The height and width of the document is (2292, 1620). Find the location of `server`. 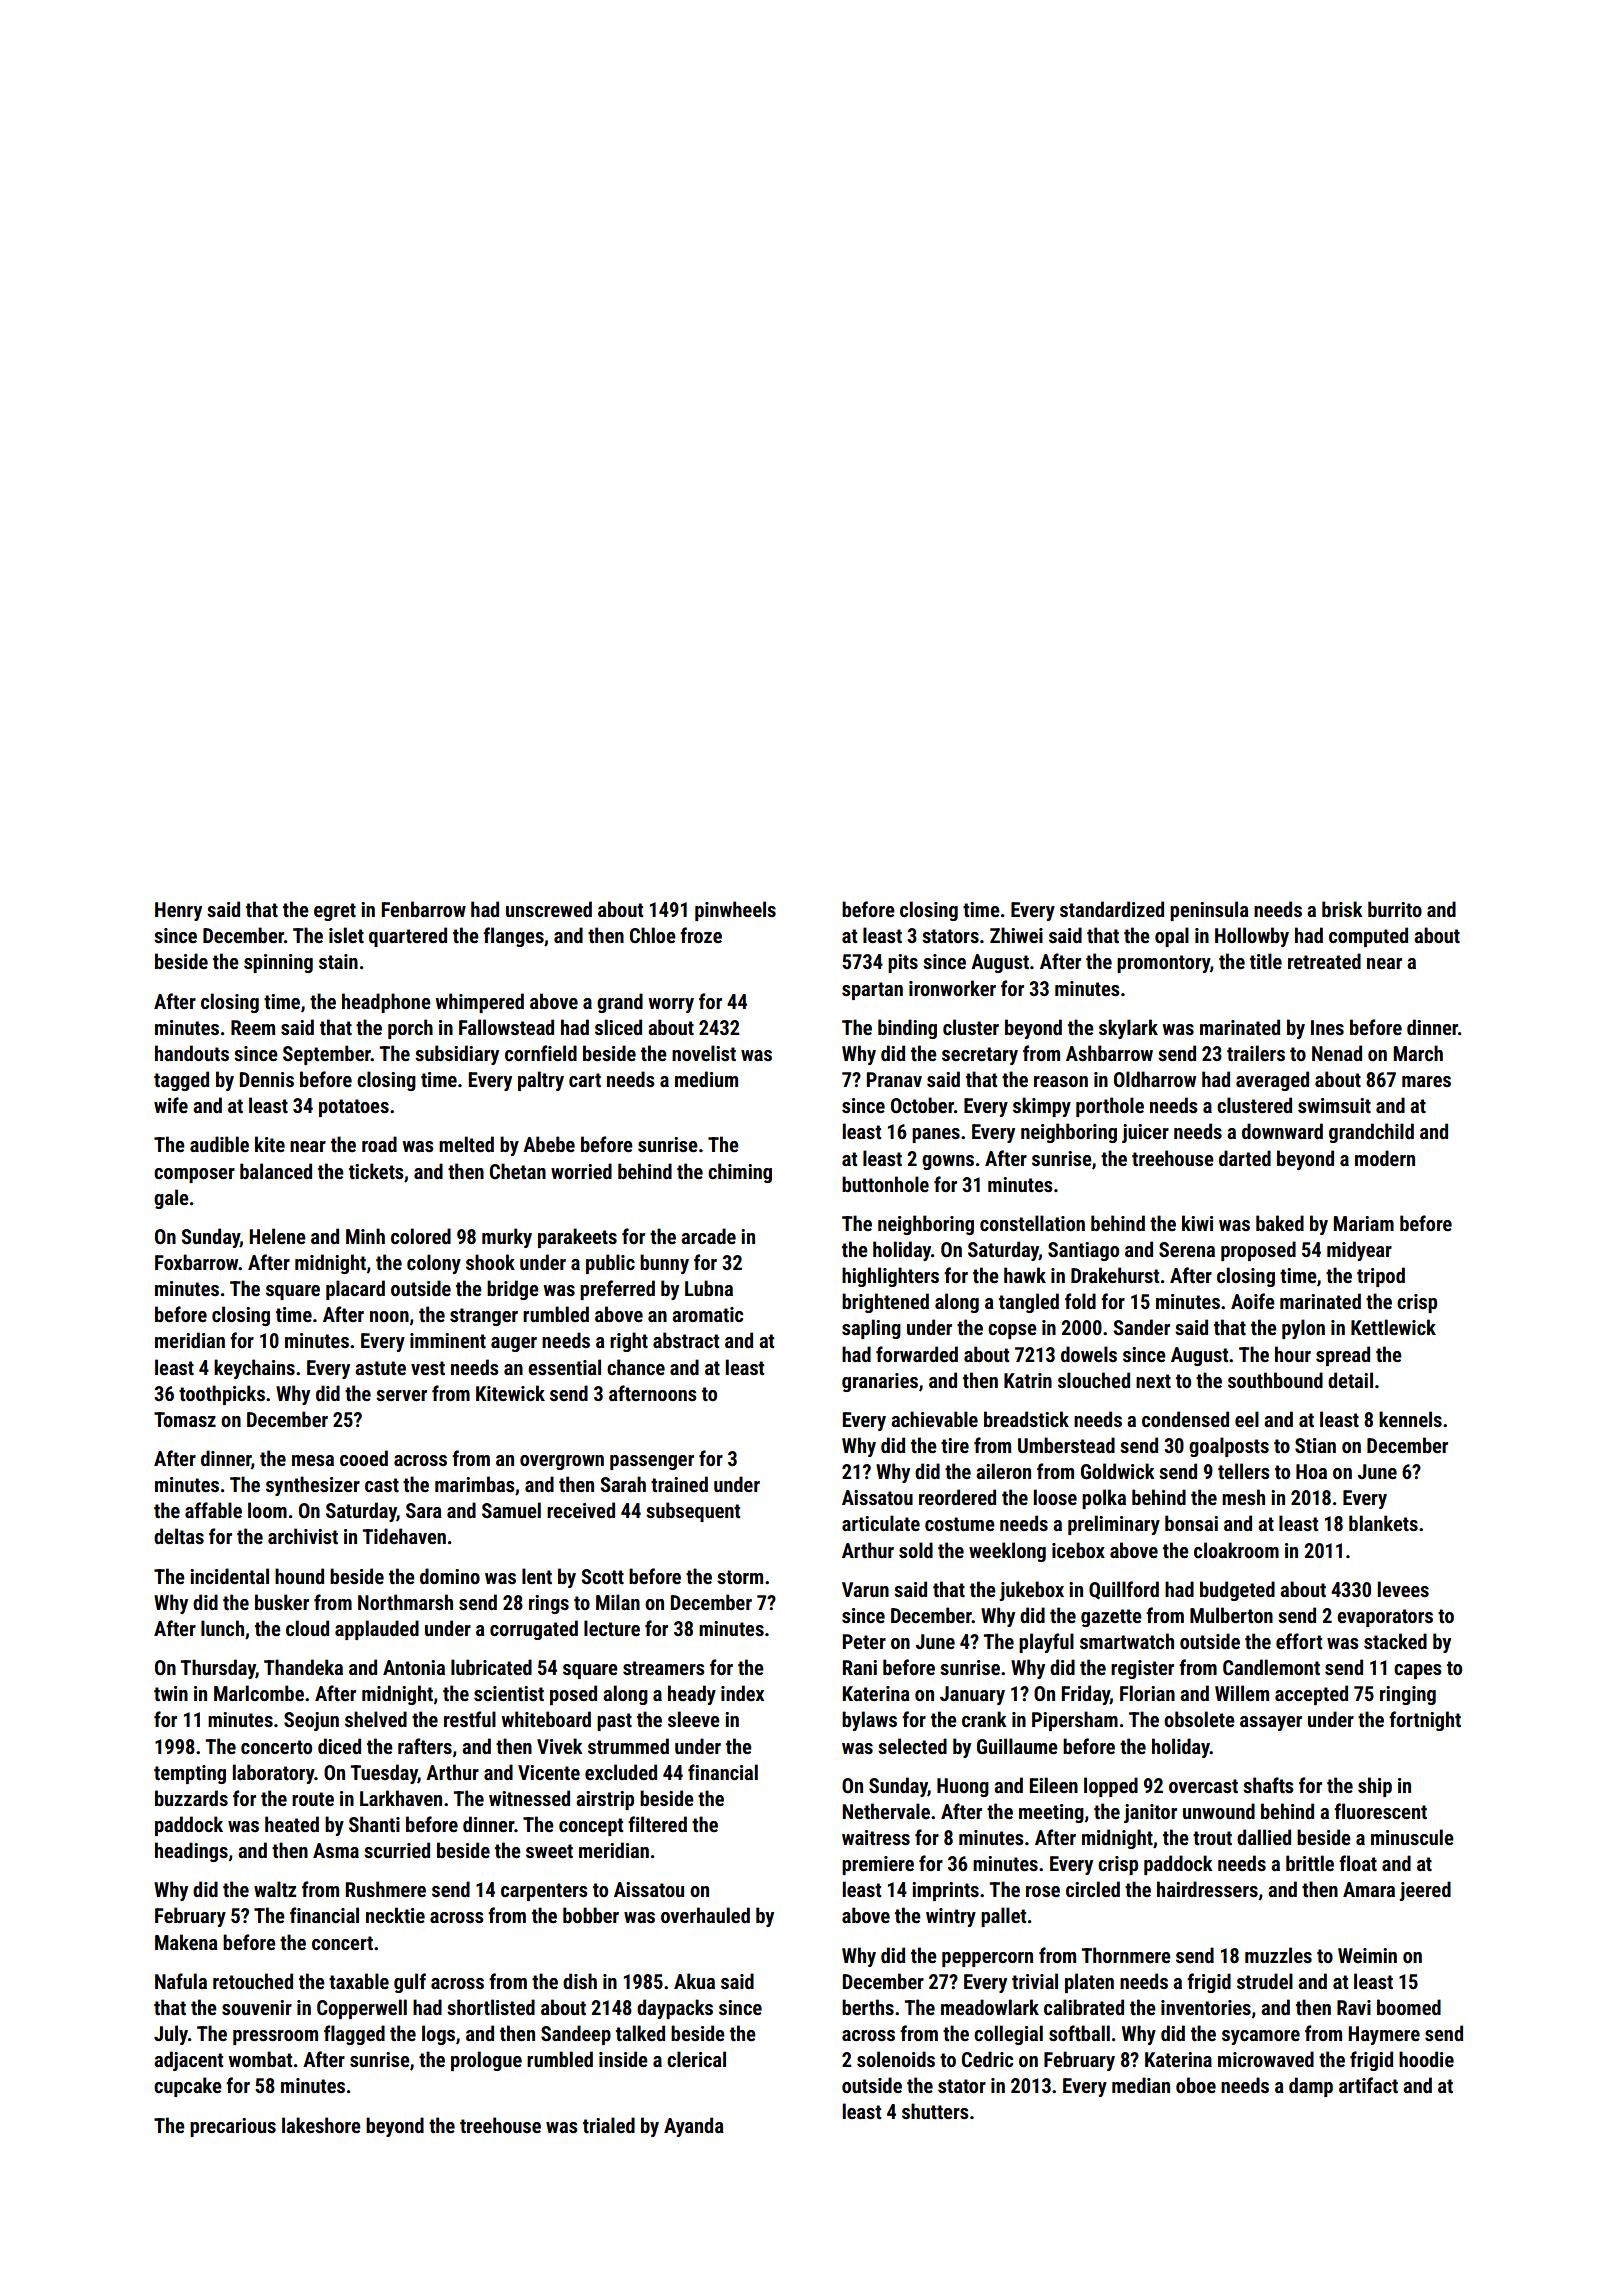

server is located at coordinates (401, 1395).
